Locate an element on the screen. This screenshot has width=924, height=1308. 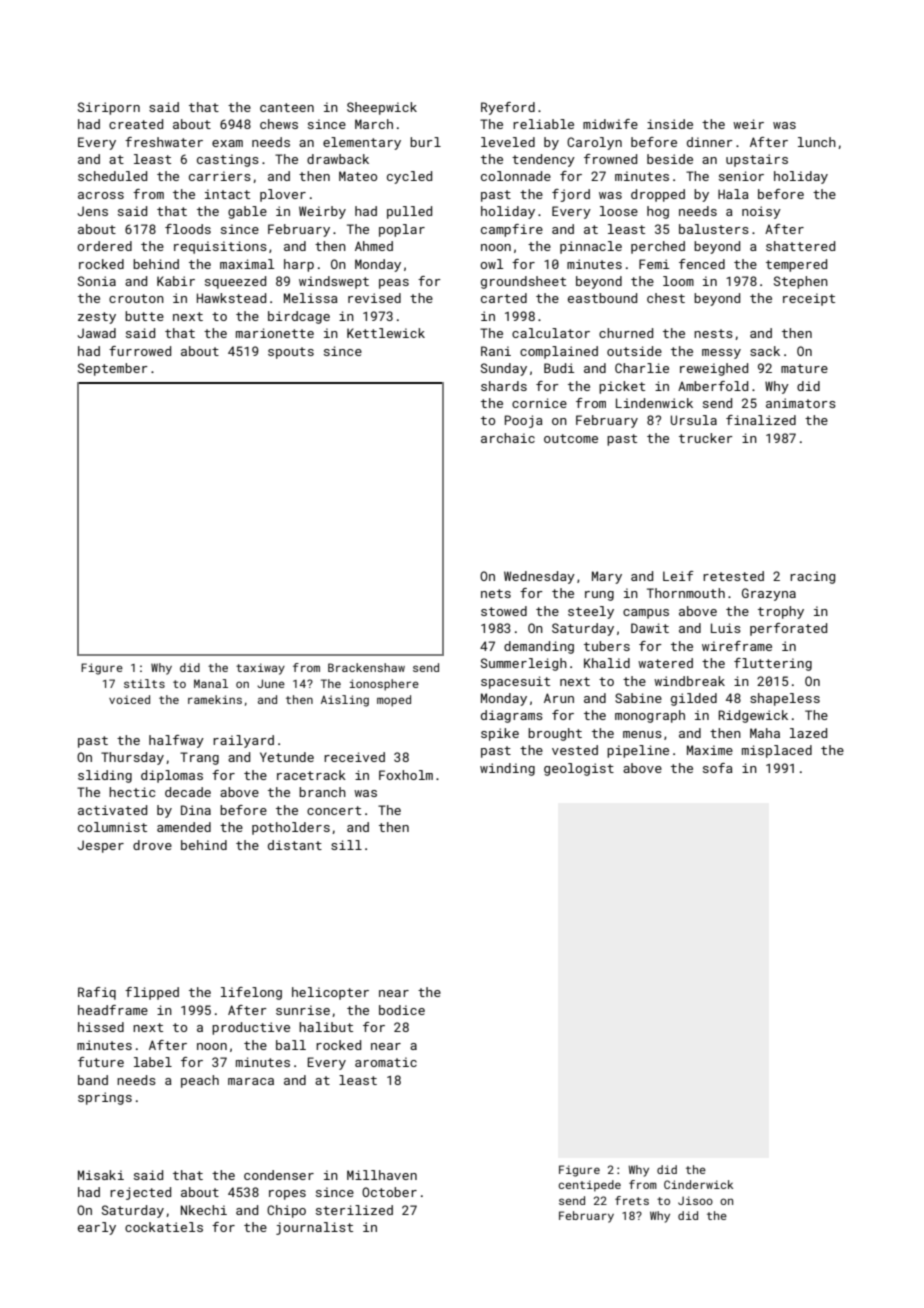
peach is located at coordinates (200, 1081).
